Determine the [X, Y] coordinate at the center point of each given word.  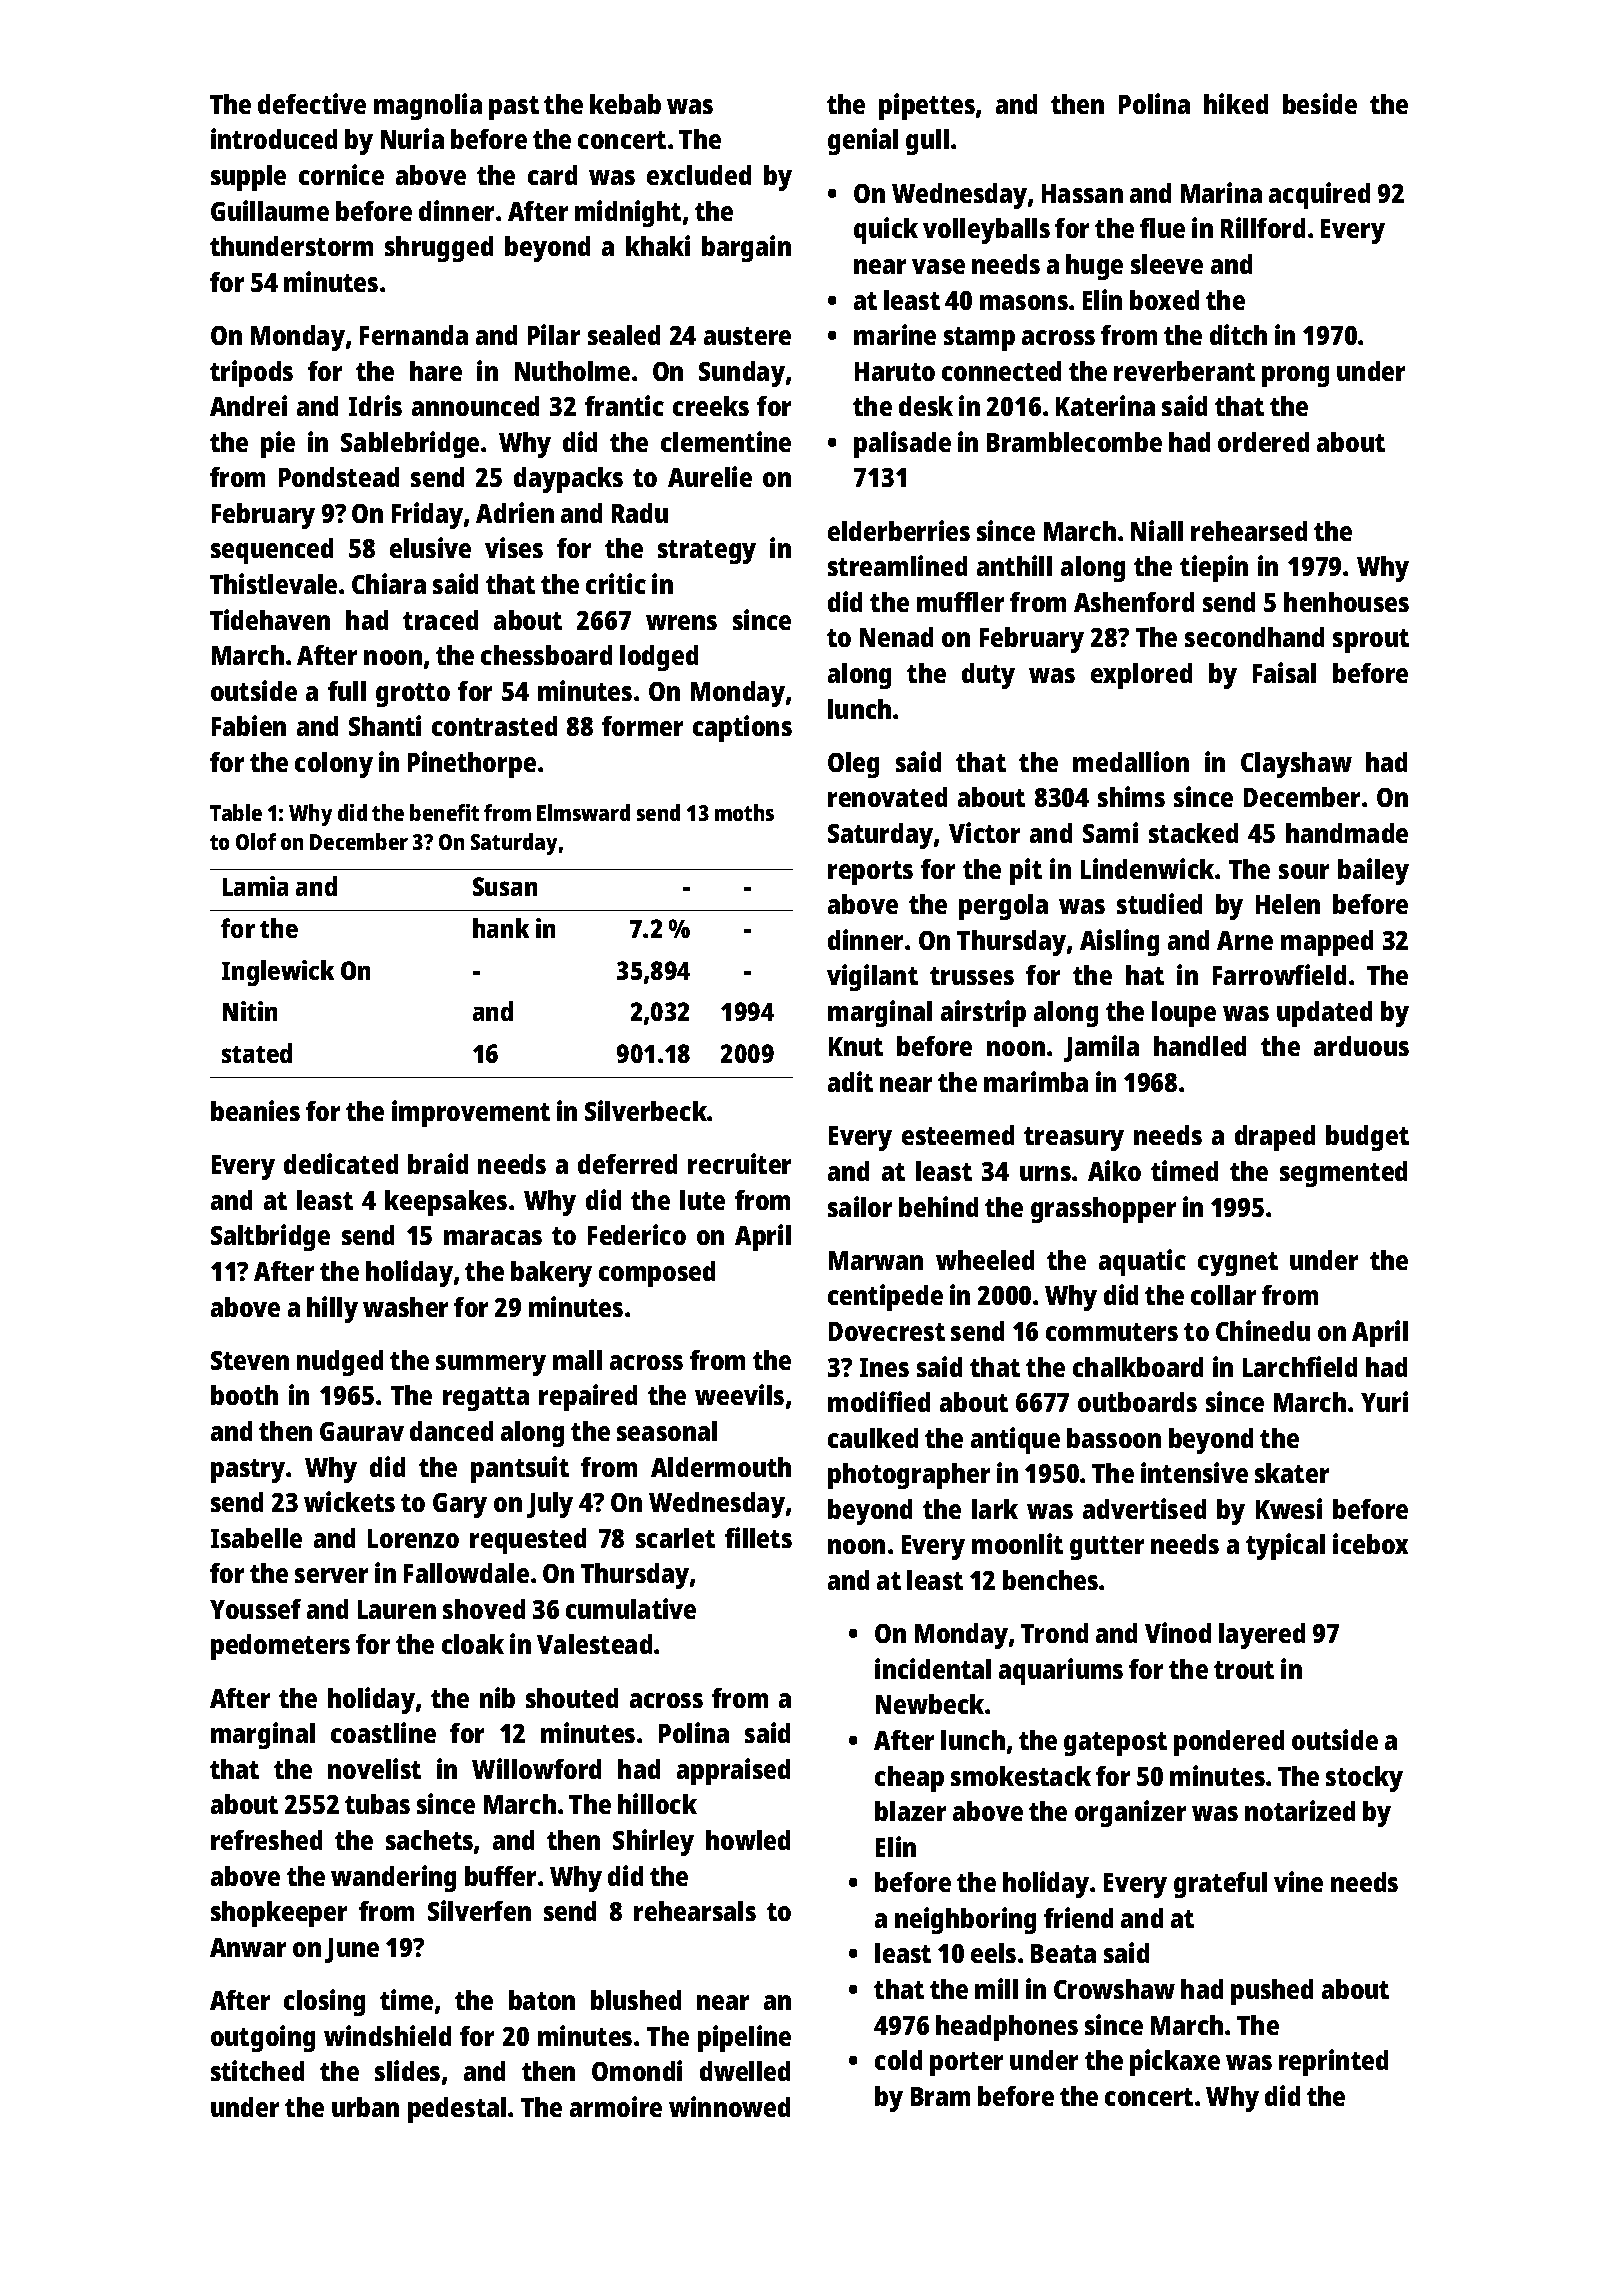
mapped [1327, 943]
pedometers [280, 1647]
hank [501, 928]
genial [863, 141]
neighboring [965, 1920]
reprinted [1333, 2062]
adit [850, 1081]
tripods [251, 373]
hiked [1236, 103]
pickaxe [1175, 2062]
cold [898, 2060]
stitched [257, 2070]
